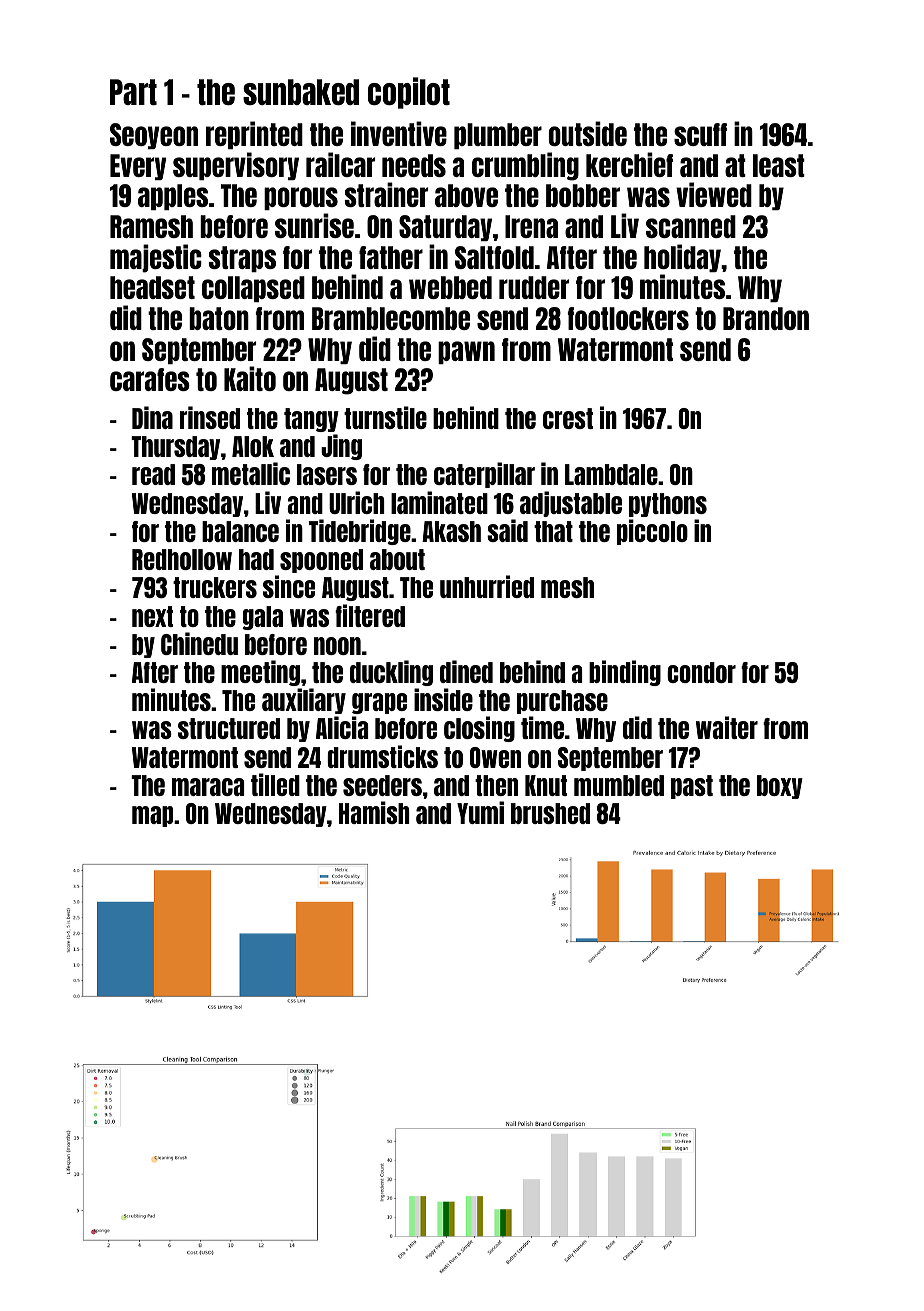  I want to click on Hamish, so click(374, 812).
